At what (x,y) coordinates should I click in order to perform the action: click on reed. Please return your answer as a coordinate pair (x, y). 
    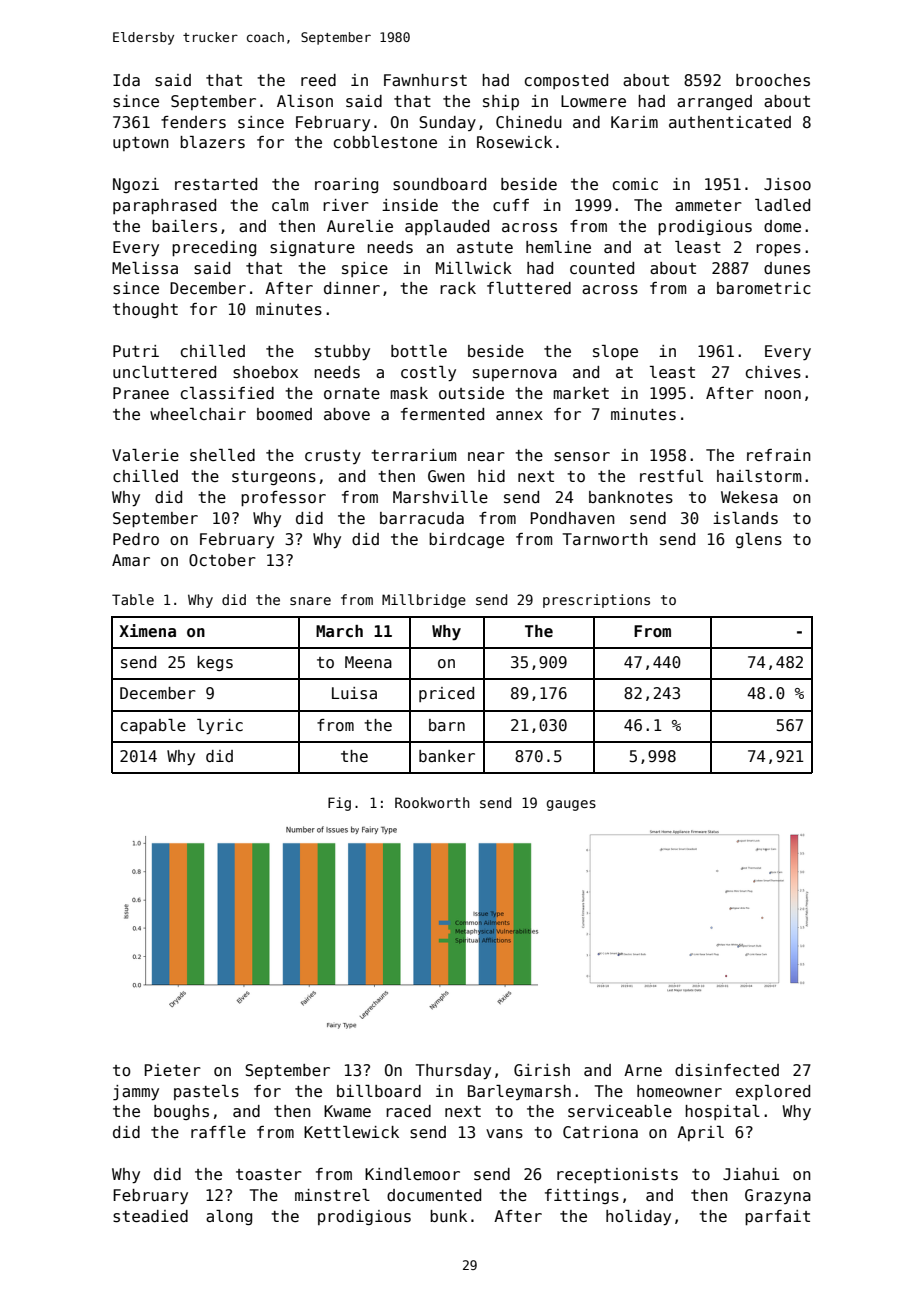
    Looking at the image, I should click on (318, 80).
